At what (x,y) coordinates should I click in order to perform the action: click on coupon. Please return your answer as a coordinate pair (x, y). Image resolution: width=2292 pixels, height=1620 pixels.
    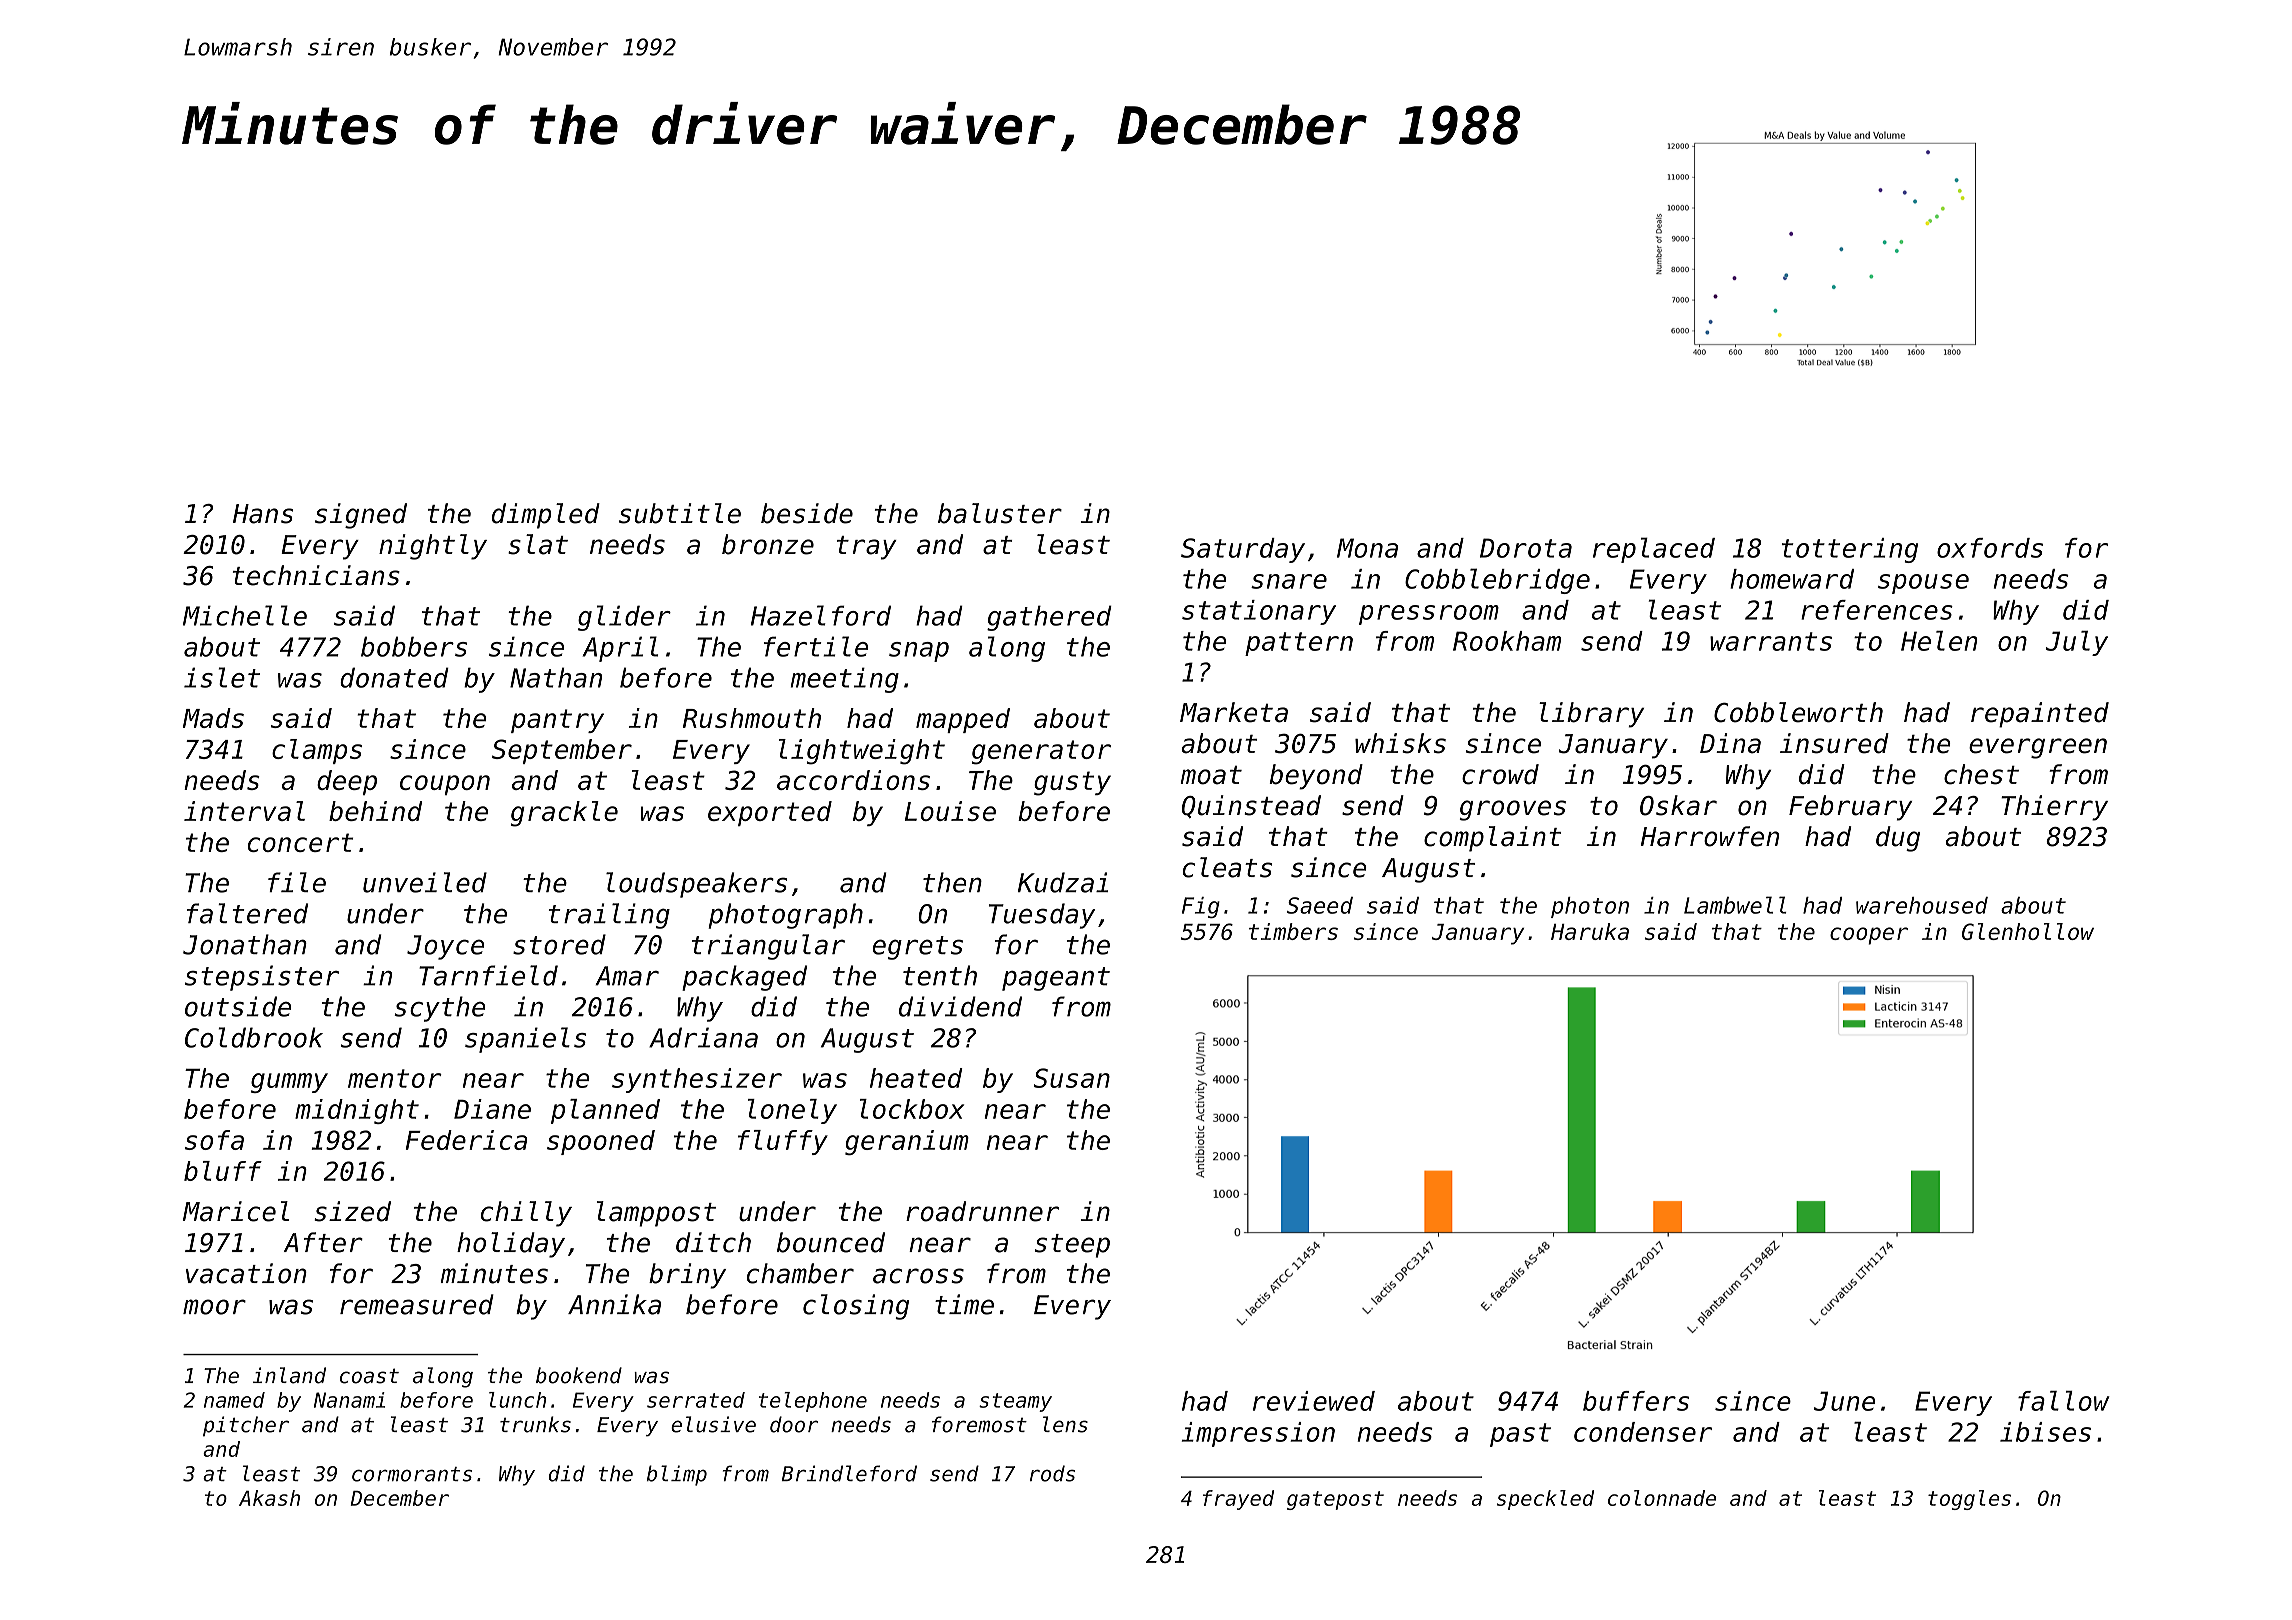
    Looking at the image, I should click on (445, 785).
